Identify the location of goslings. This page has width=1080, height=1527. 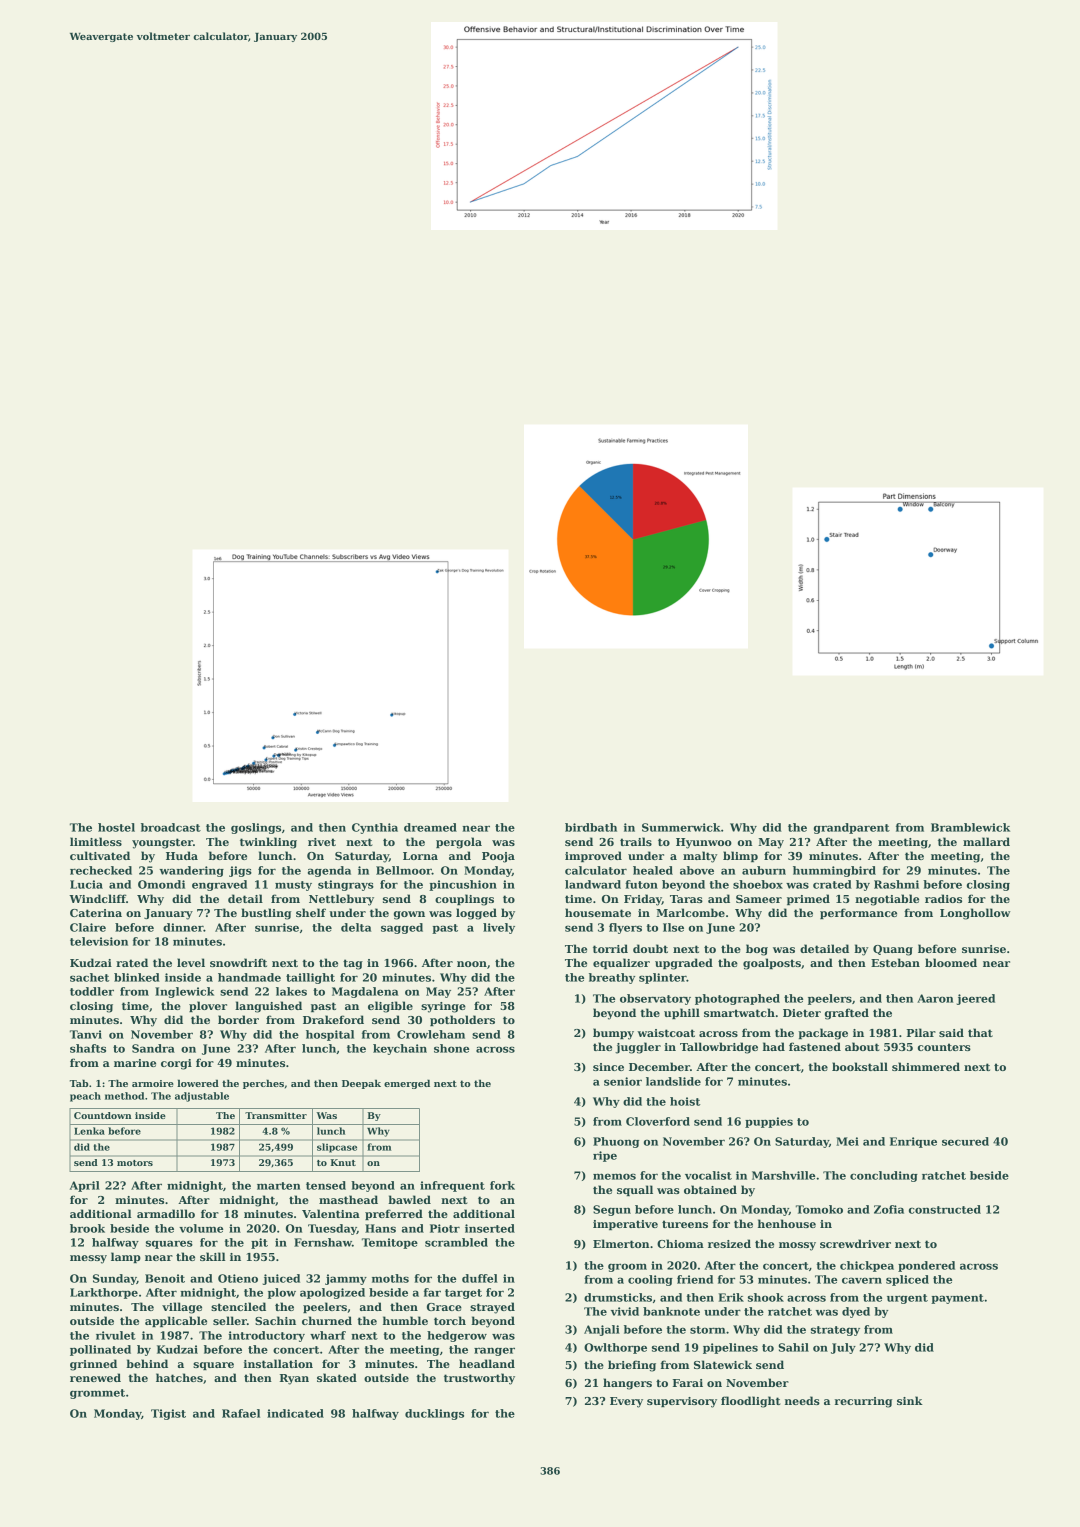
(256, 828).
